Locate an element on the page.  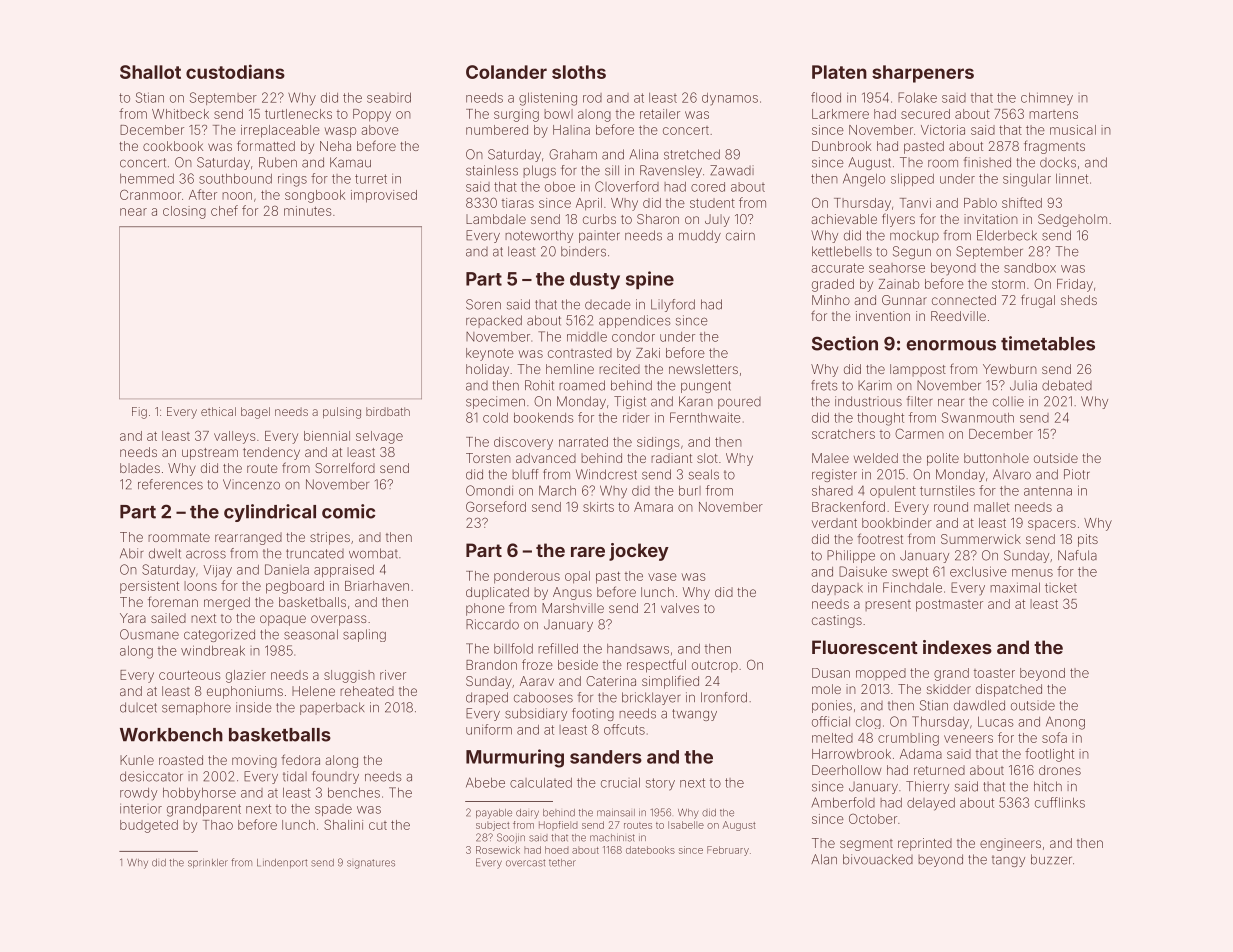
custodians is located at coordinates (235, 71).
